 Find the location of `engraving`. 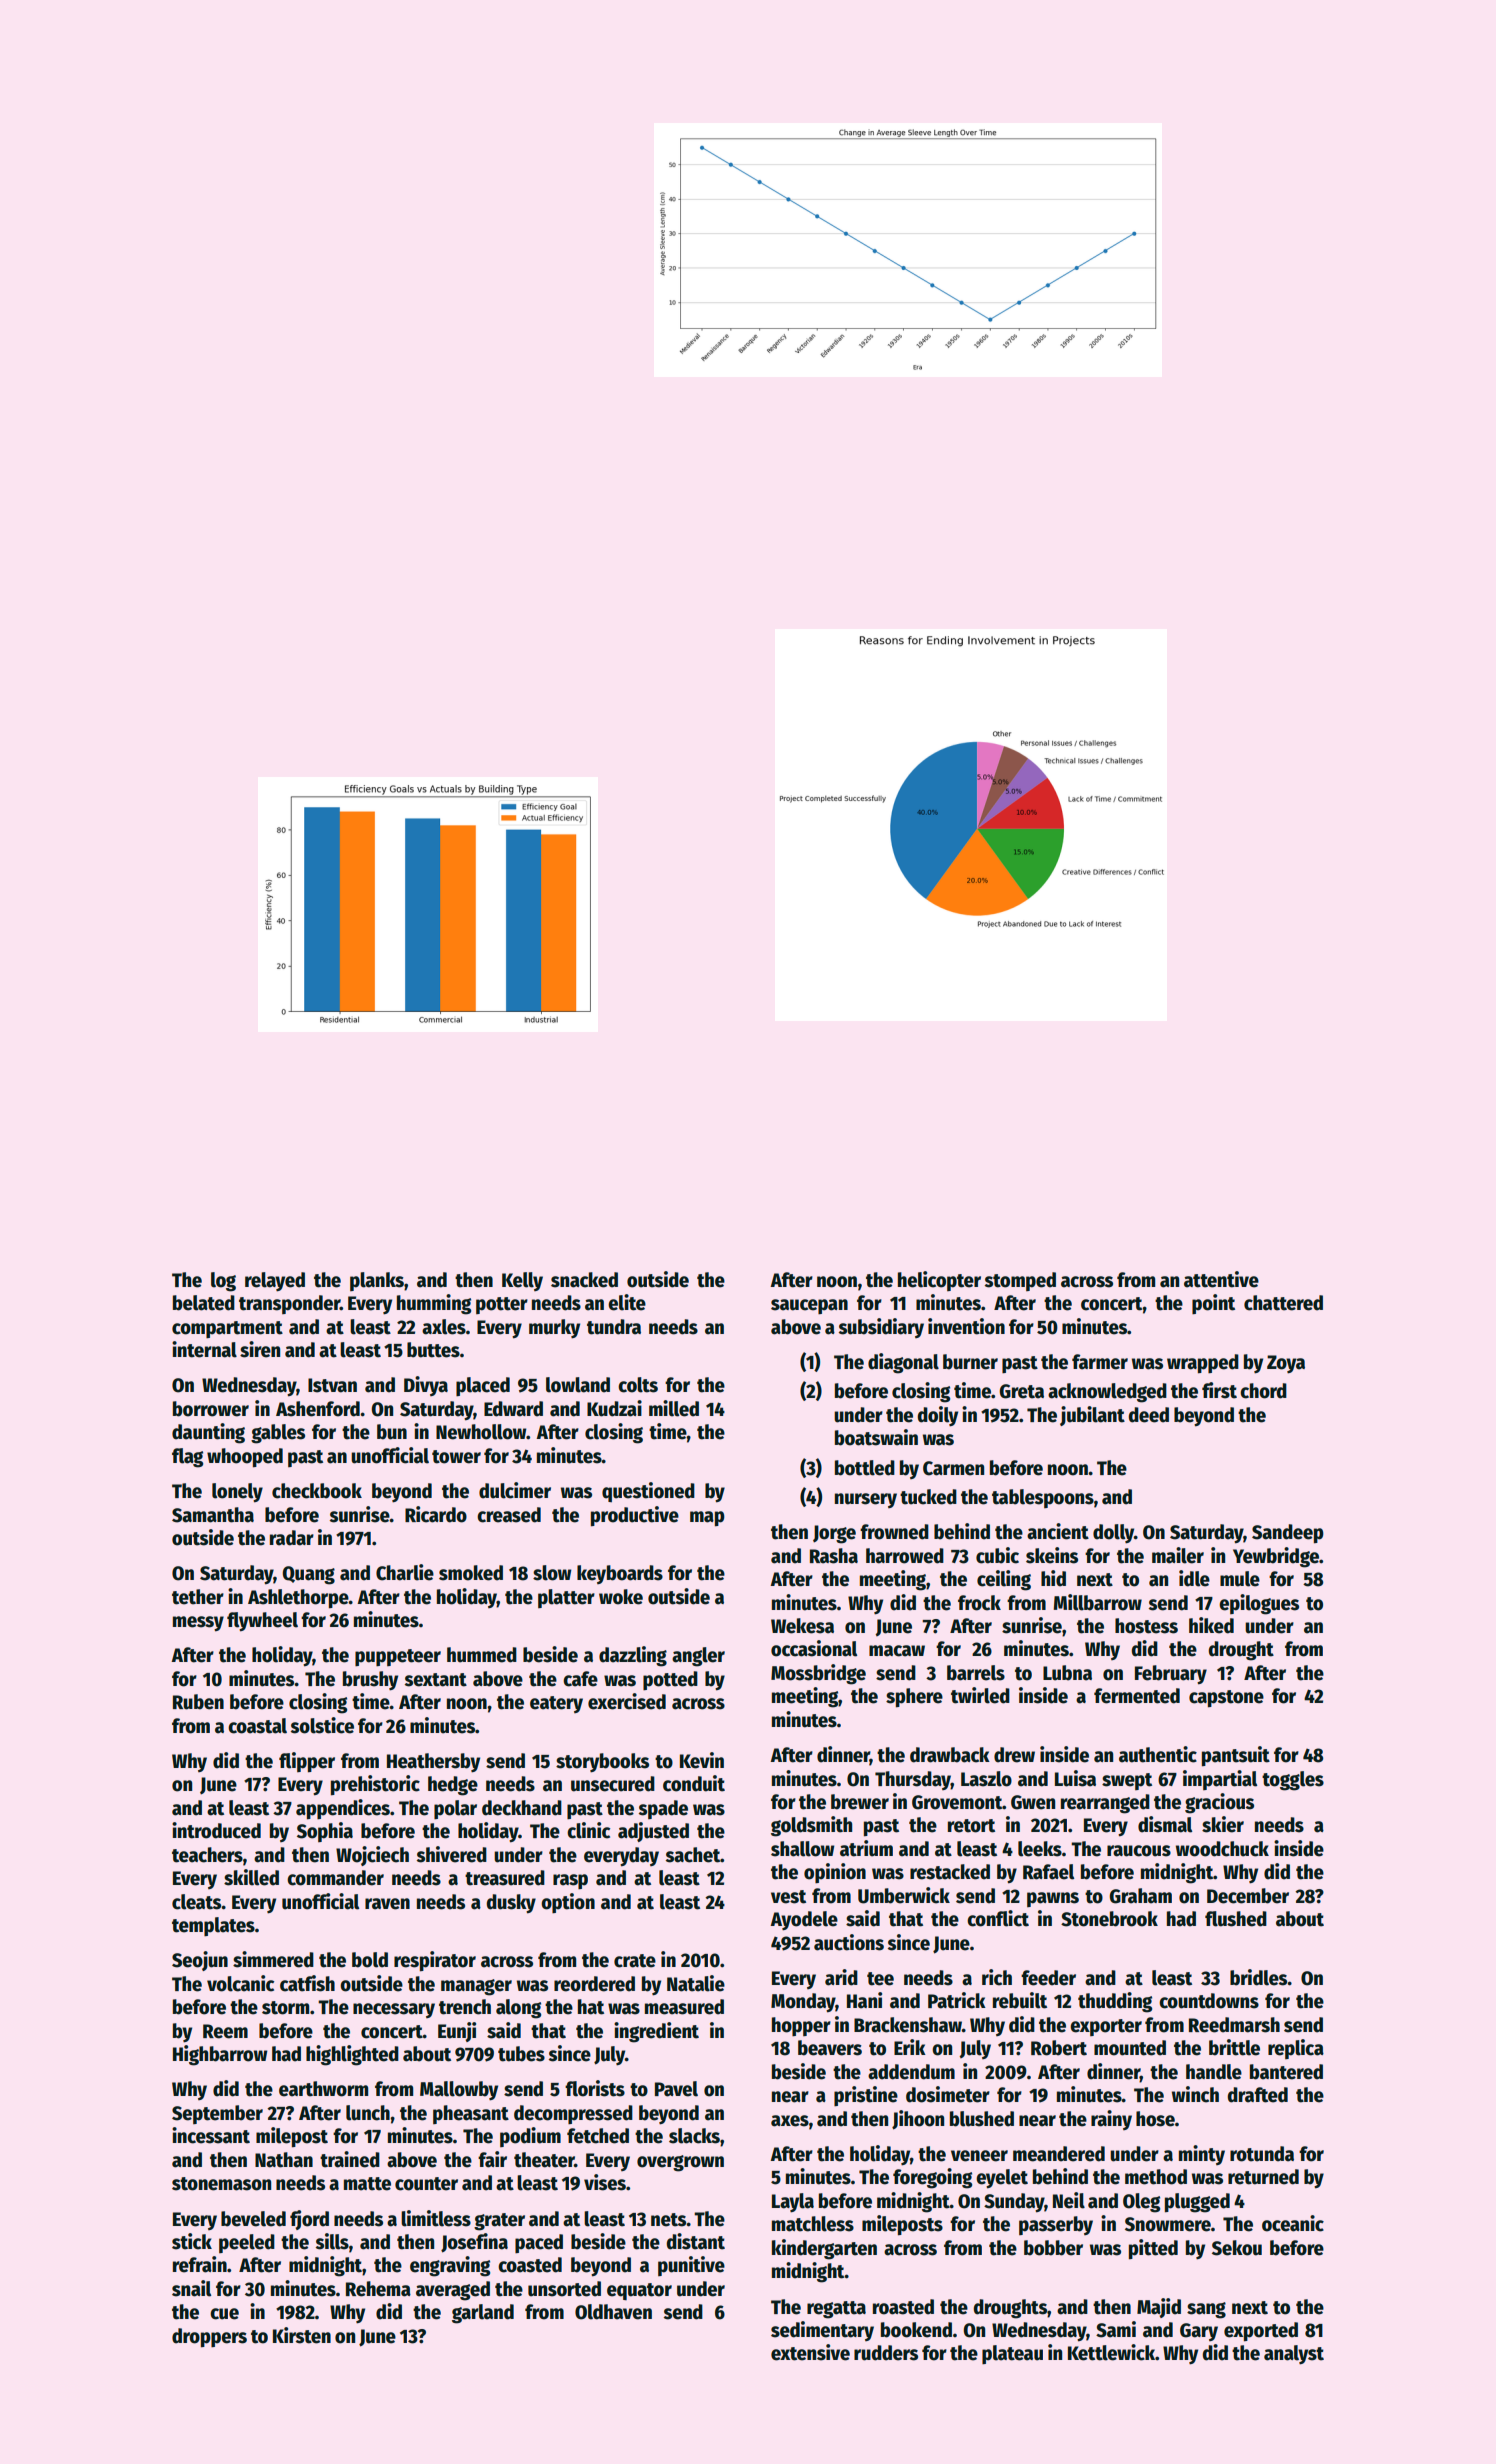

engraving is located at coordinates (450, 2266).
